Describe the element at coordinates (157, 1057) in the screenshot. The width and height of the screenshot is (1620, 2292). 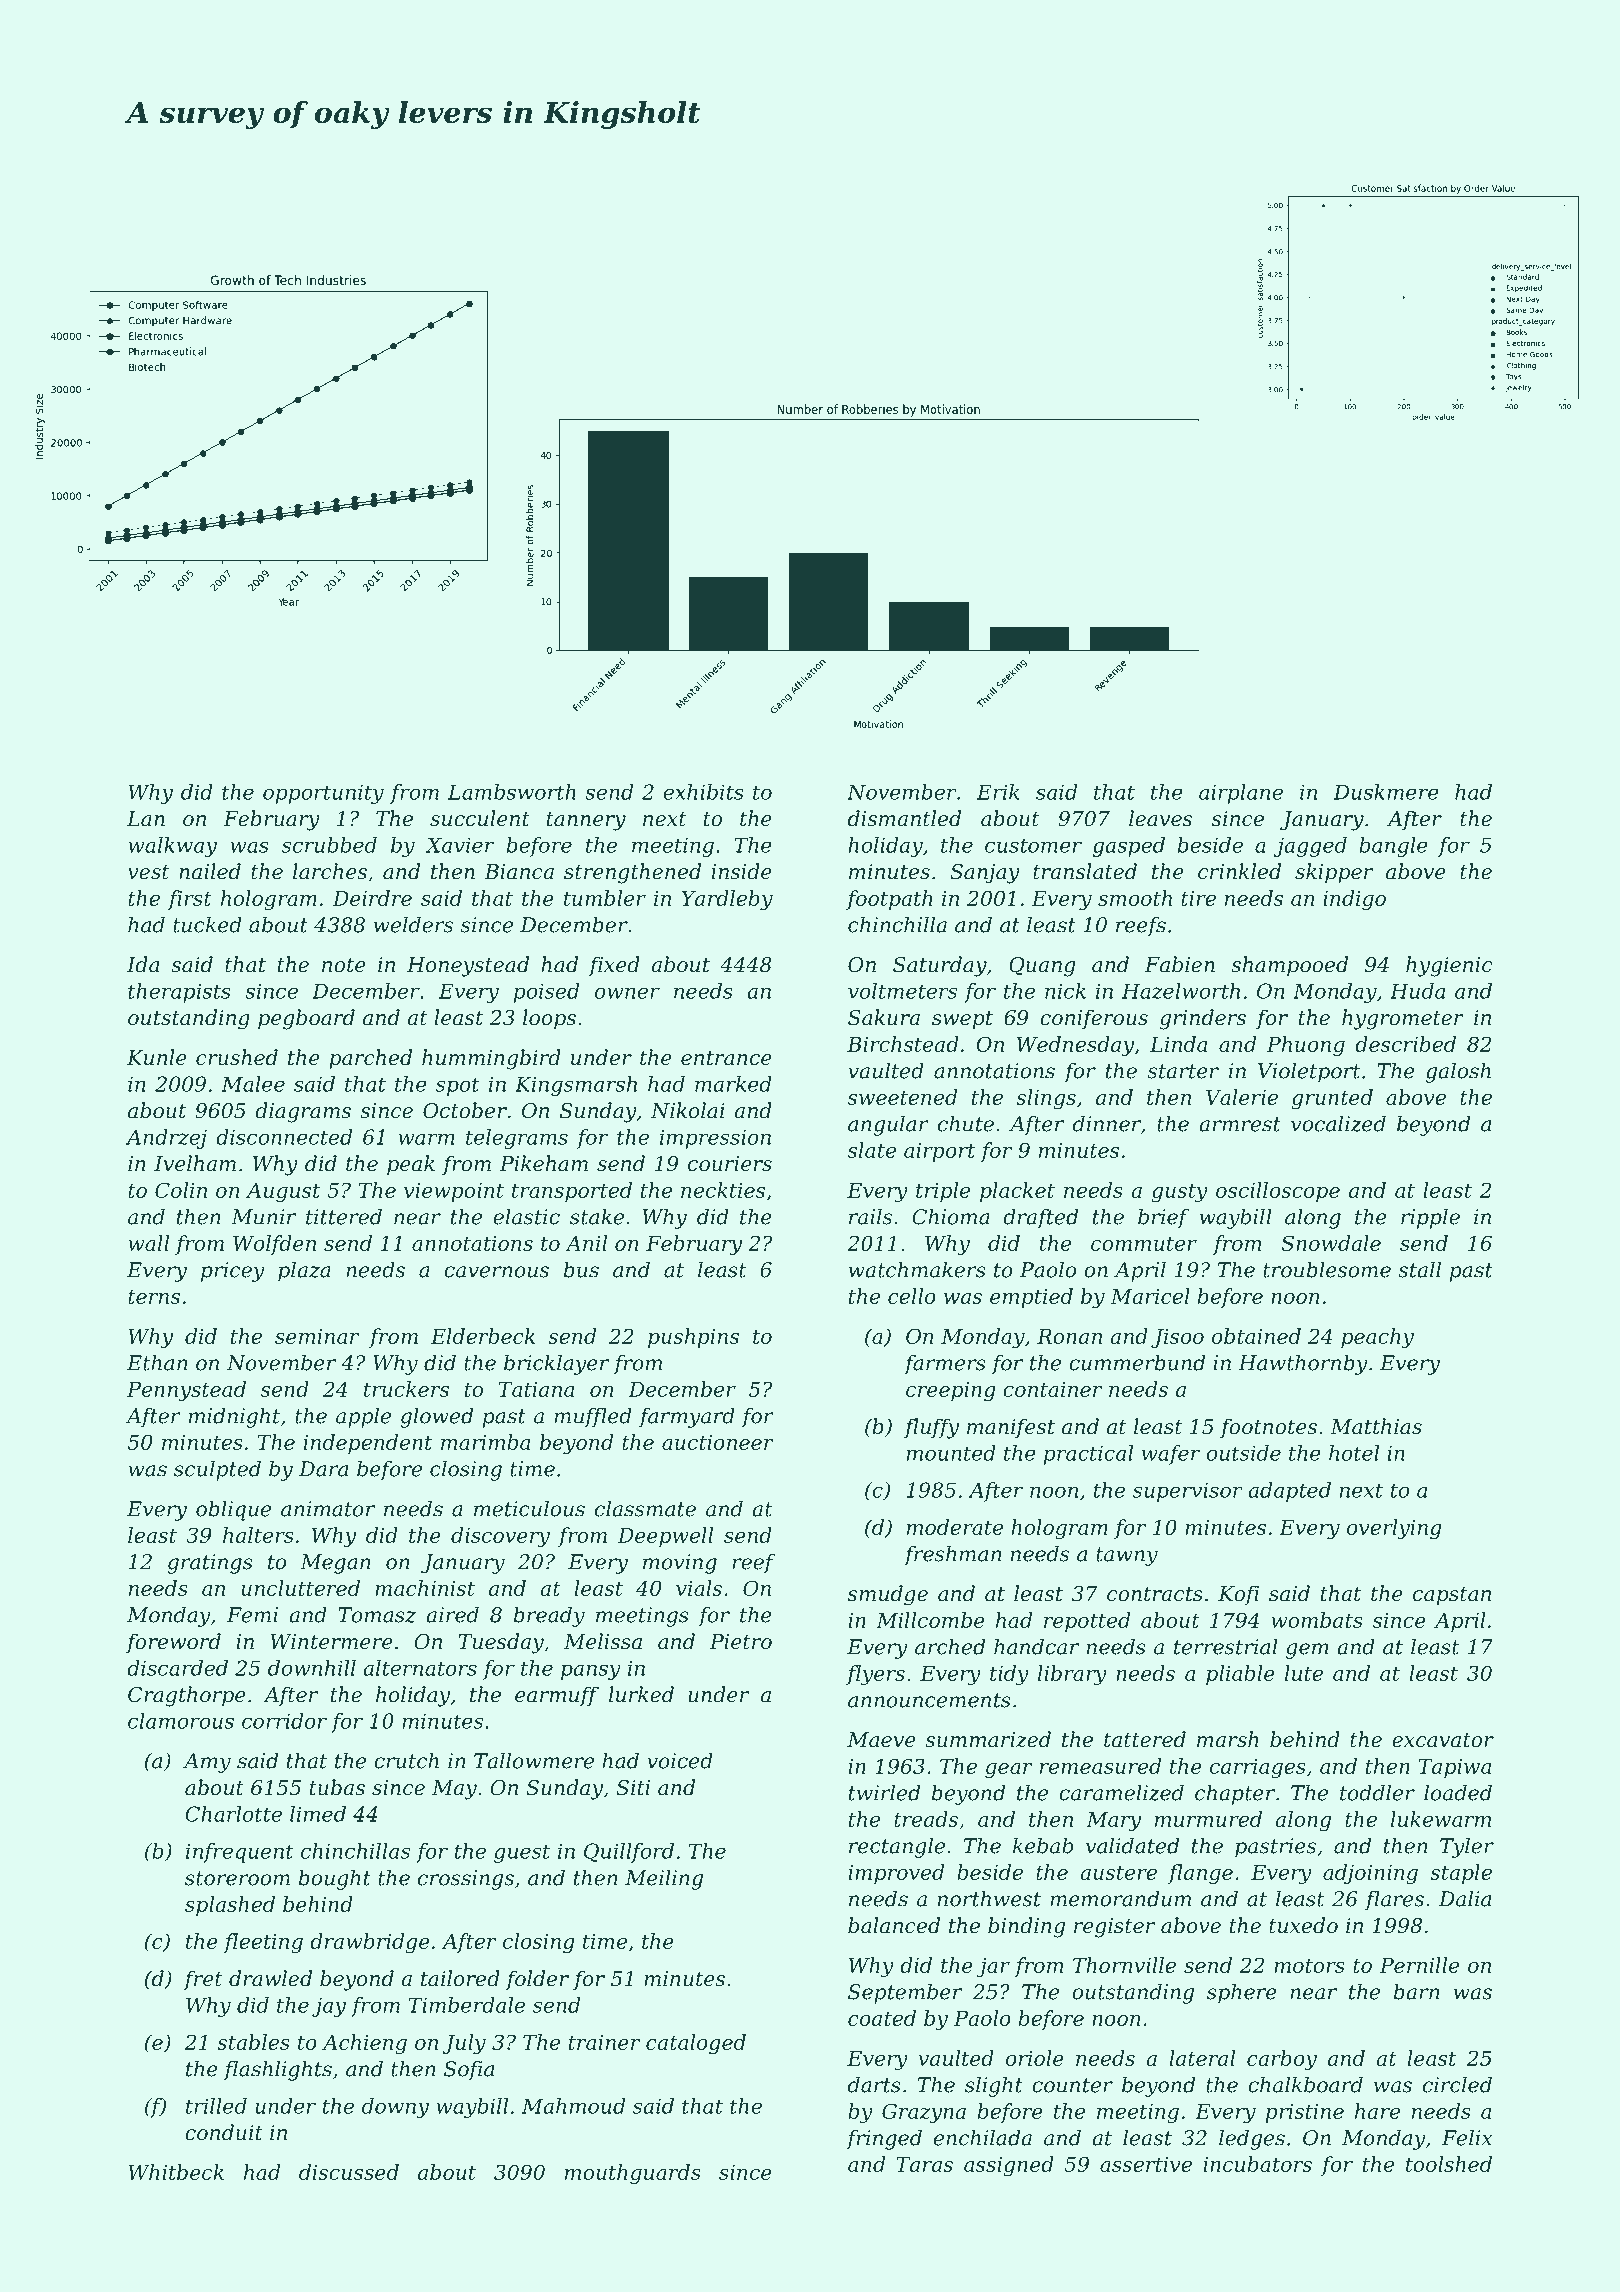
I see `Kunle` at that location.
